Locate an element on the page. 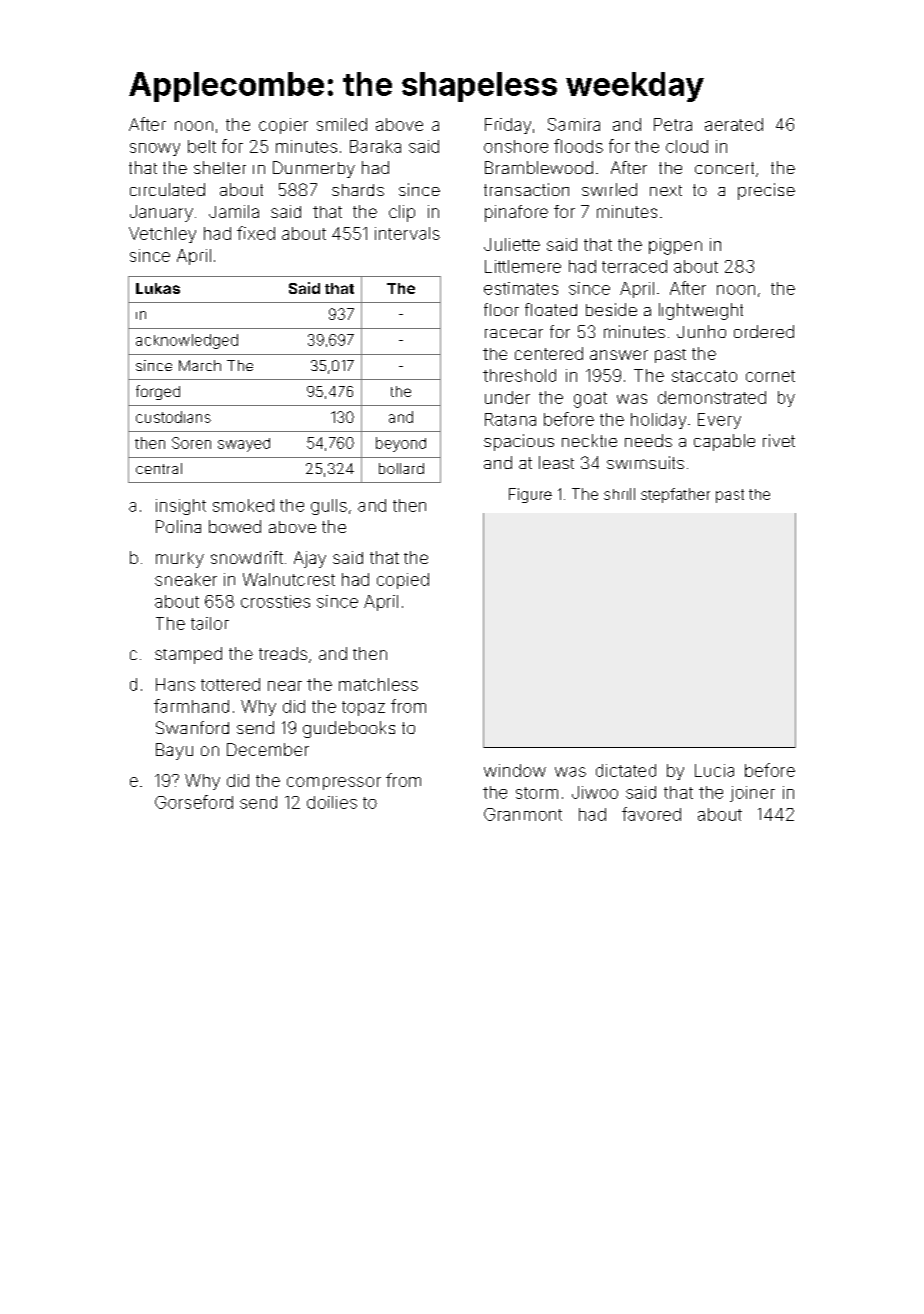 Image resolution: width=924 pixels, height=1314 pixels. snowy is located at coordinates (155, 149).
